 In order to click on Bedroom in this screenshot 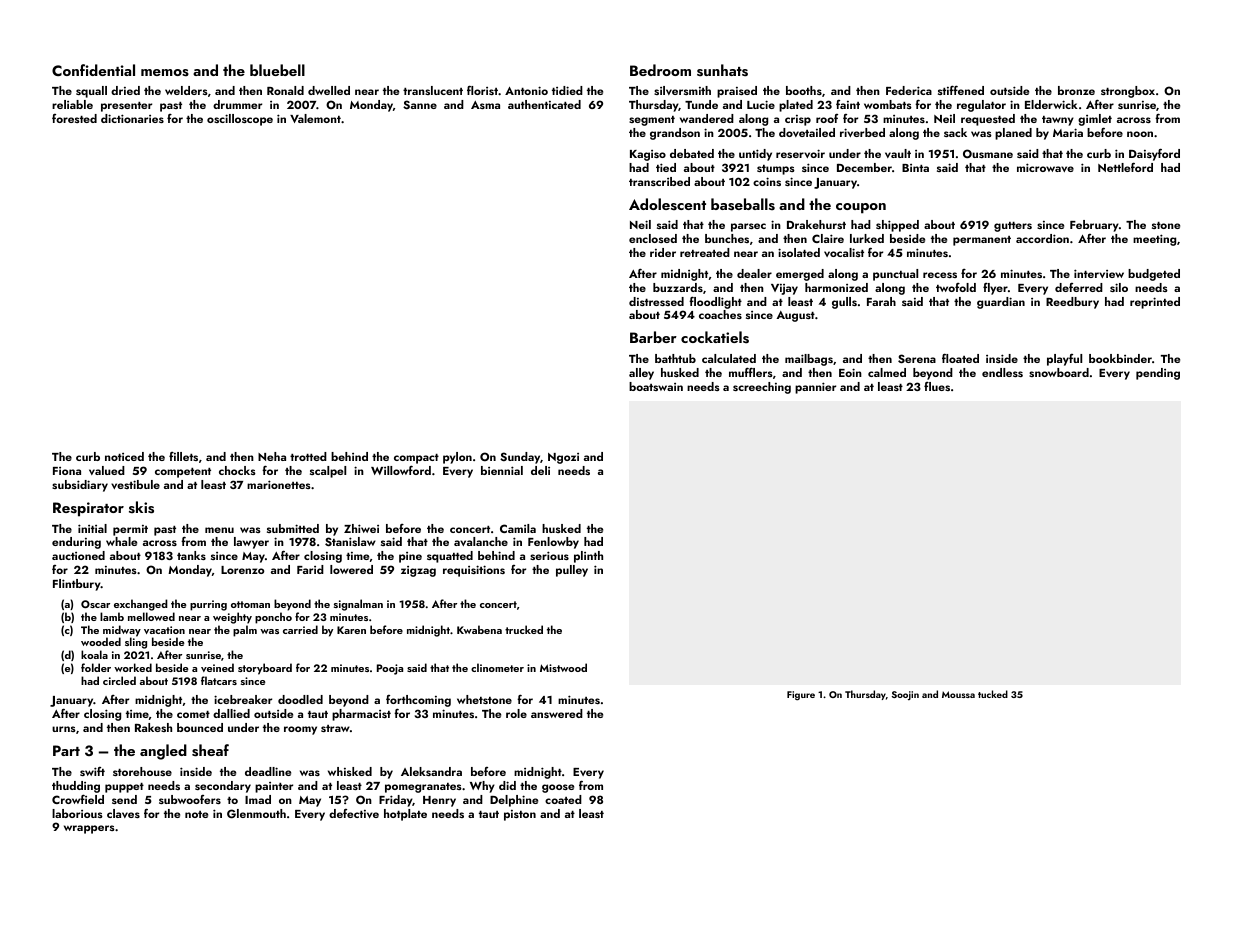, I will do `click(660, 70)`.
